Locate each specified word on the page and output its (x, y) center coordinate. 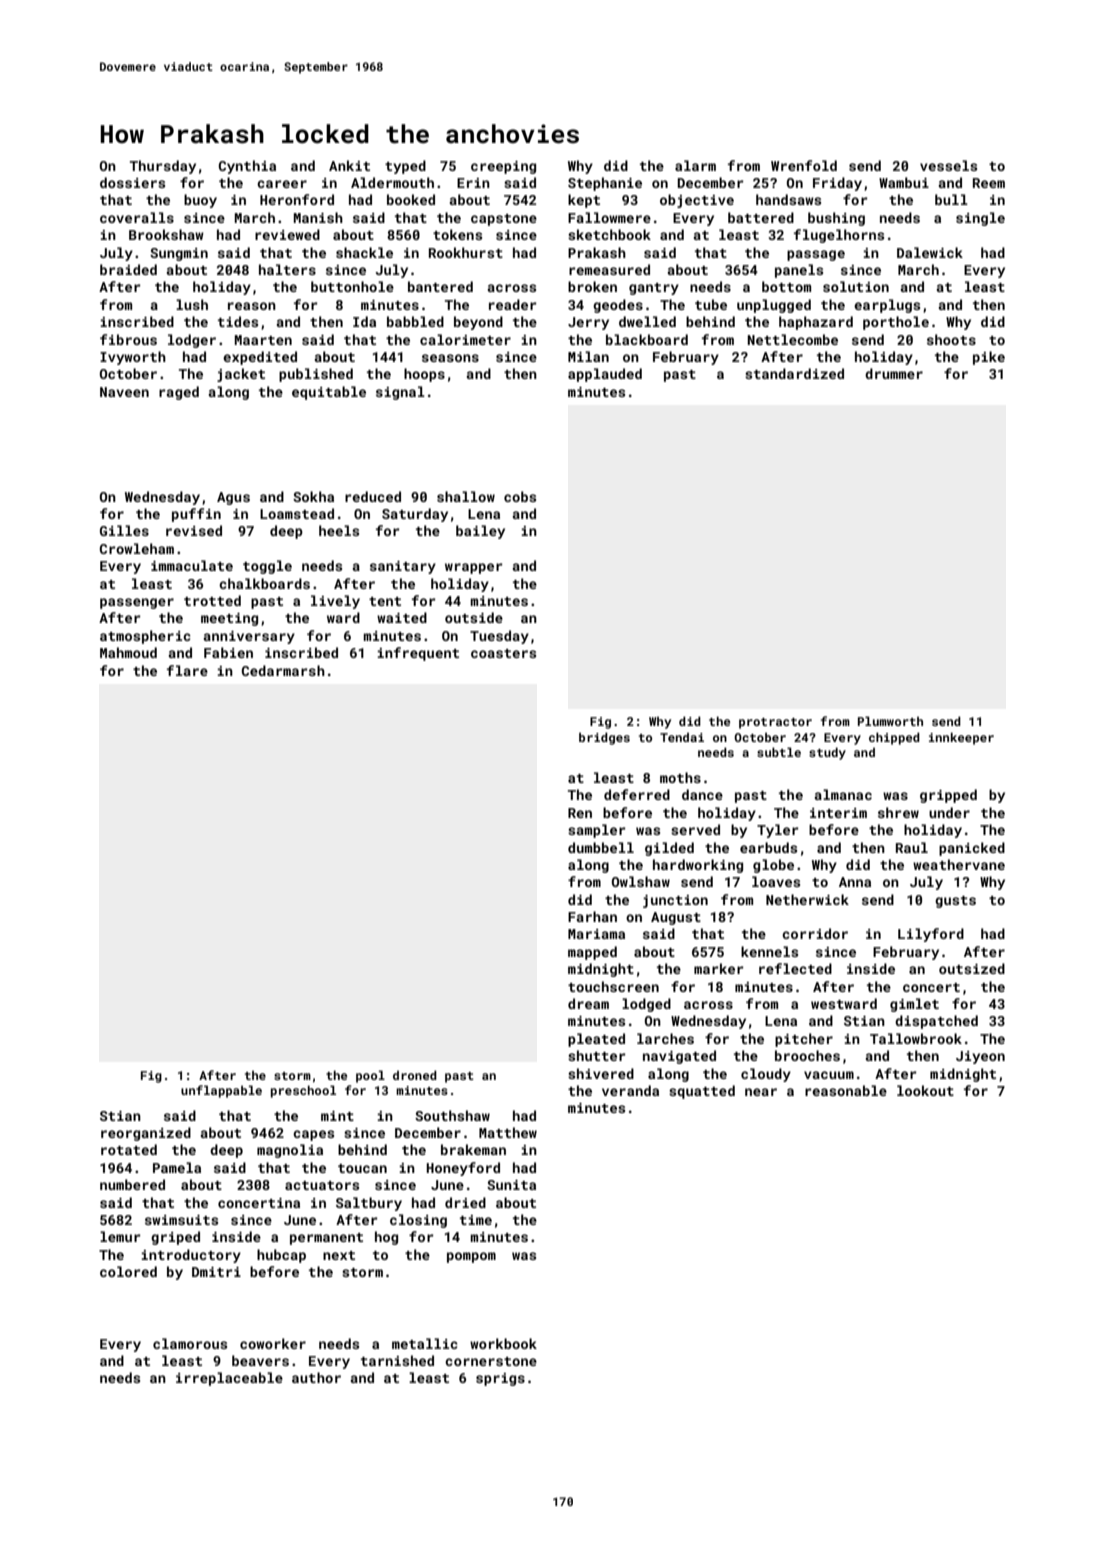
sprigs (500, 1379)
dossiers (132, 182)
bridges (604, 738)
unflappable (221, 1091)
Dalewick (930, 252)
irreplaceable (229, 1379)
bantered (440, 286)
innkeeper (961, 738)
